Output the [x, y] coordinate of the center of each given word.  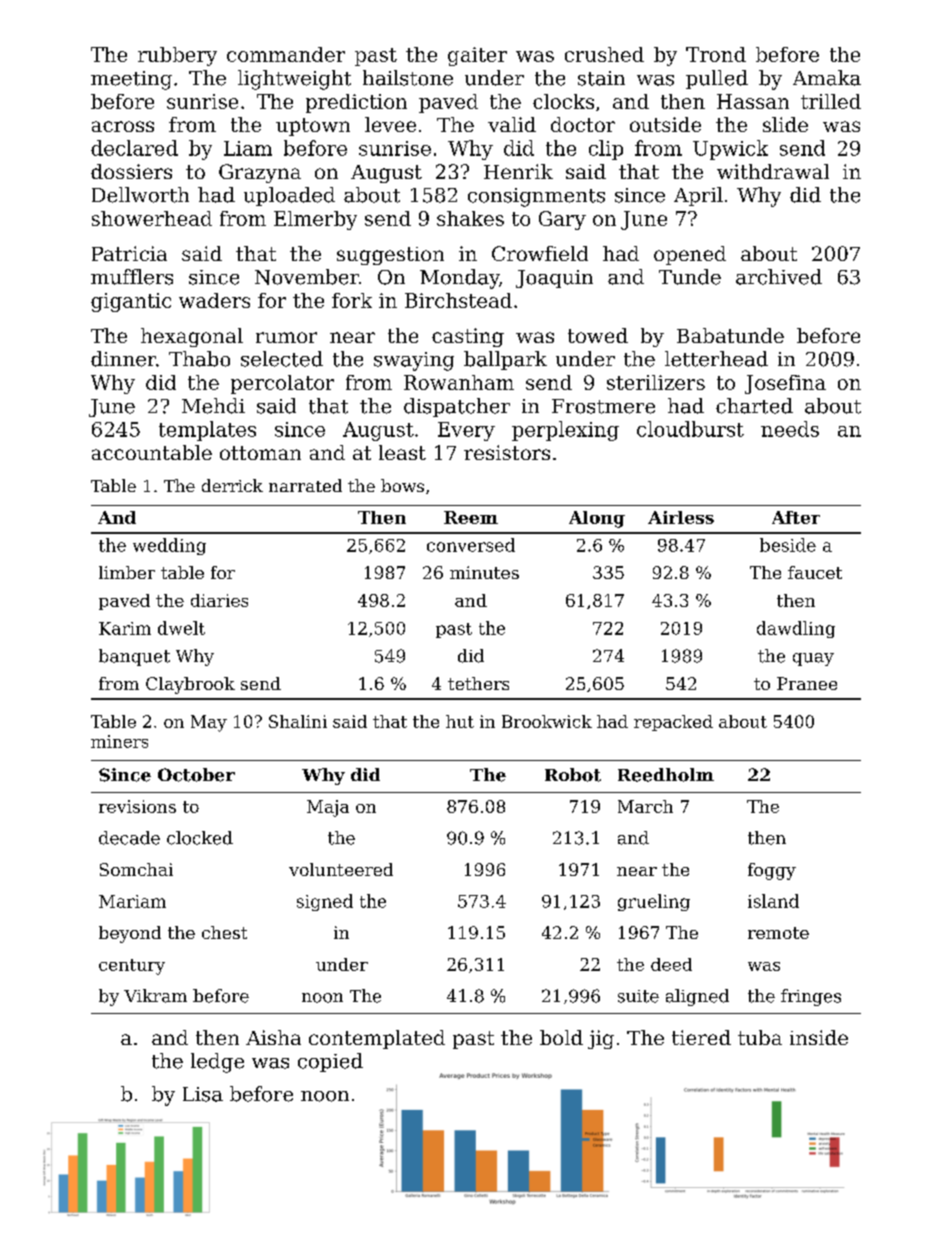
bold [561, 1037]
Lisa [203, 1094]
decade [129, 838]
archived [779, 277]
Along [597, 519]
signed [325, 902]
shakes [470, 218]
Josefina [785, 384]
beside [788, 545]
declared [134, 148]
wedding [169, 546]
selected [282, 359]
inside [819, 1037]
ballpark [505, 360]
